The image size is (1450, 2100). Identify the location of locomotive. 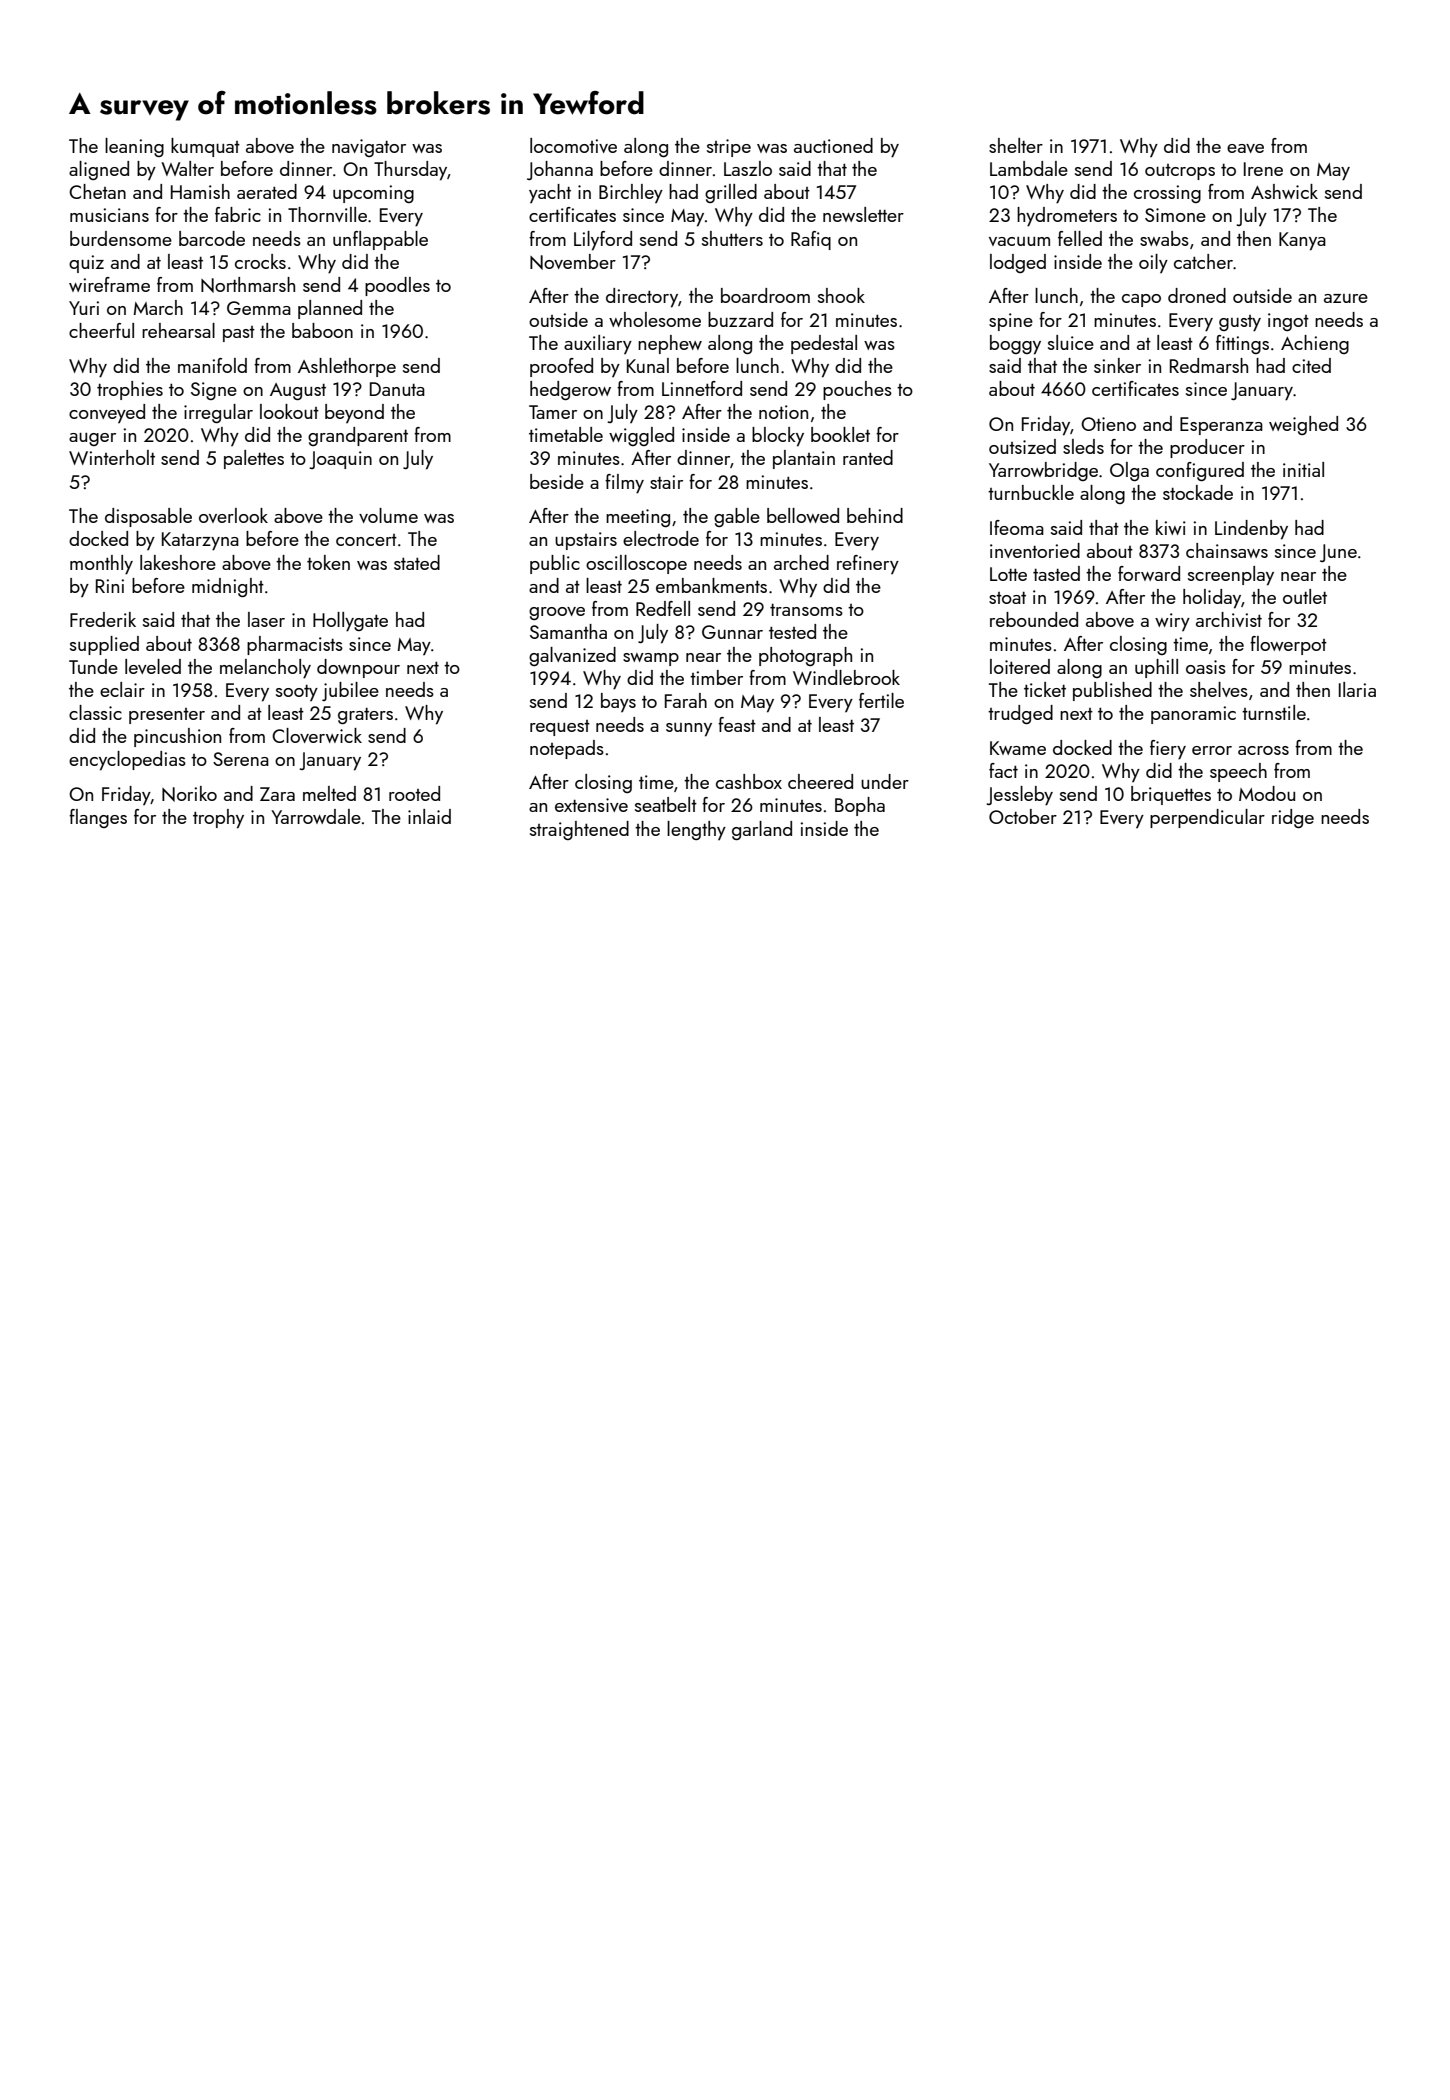
(573, 145).
